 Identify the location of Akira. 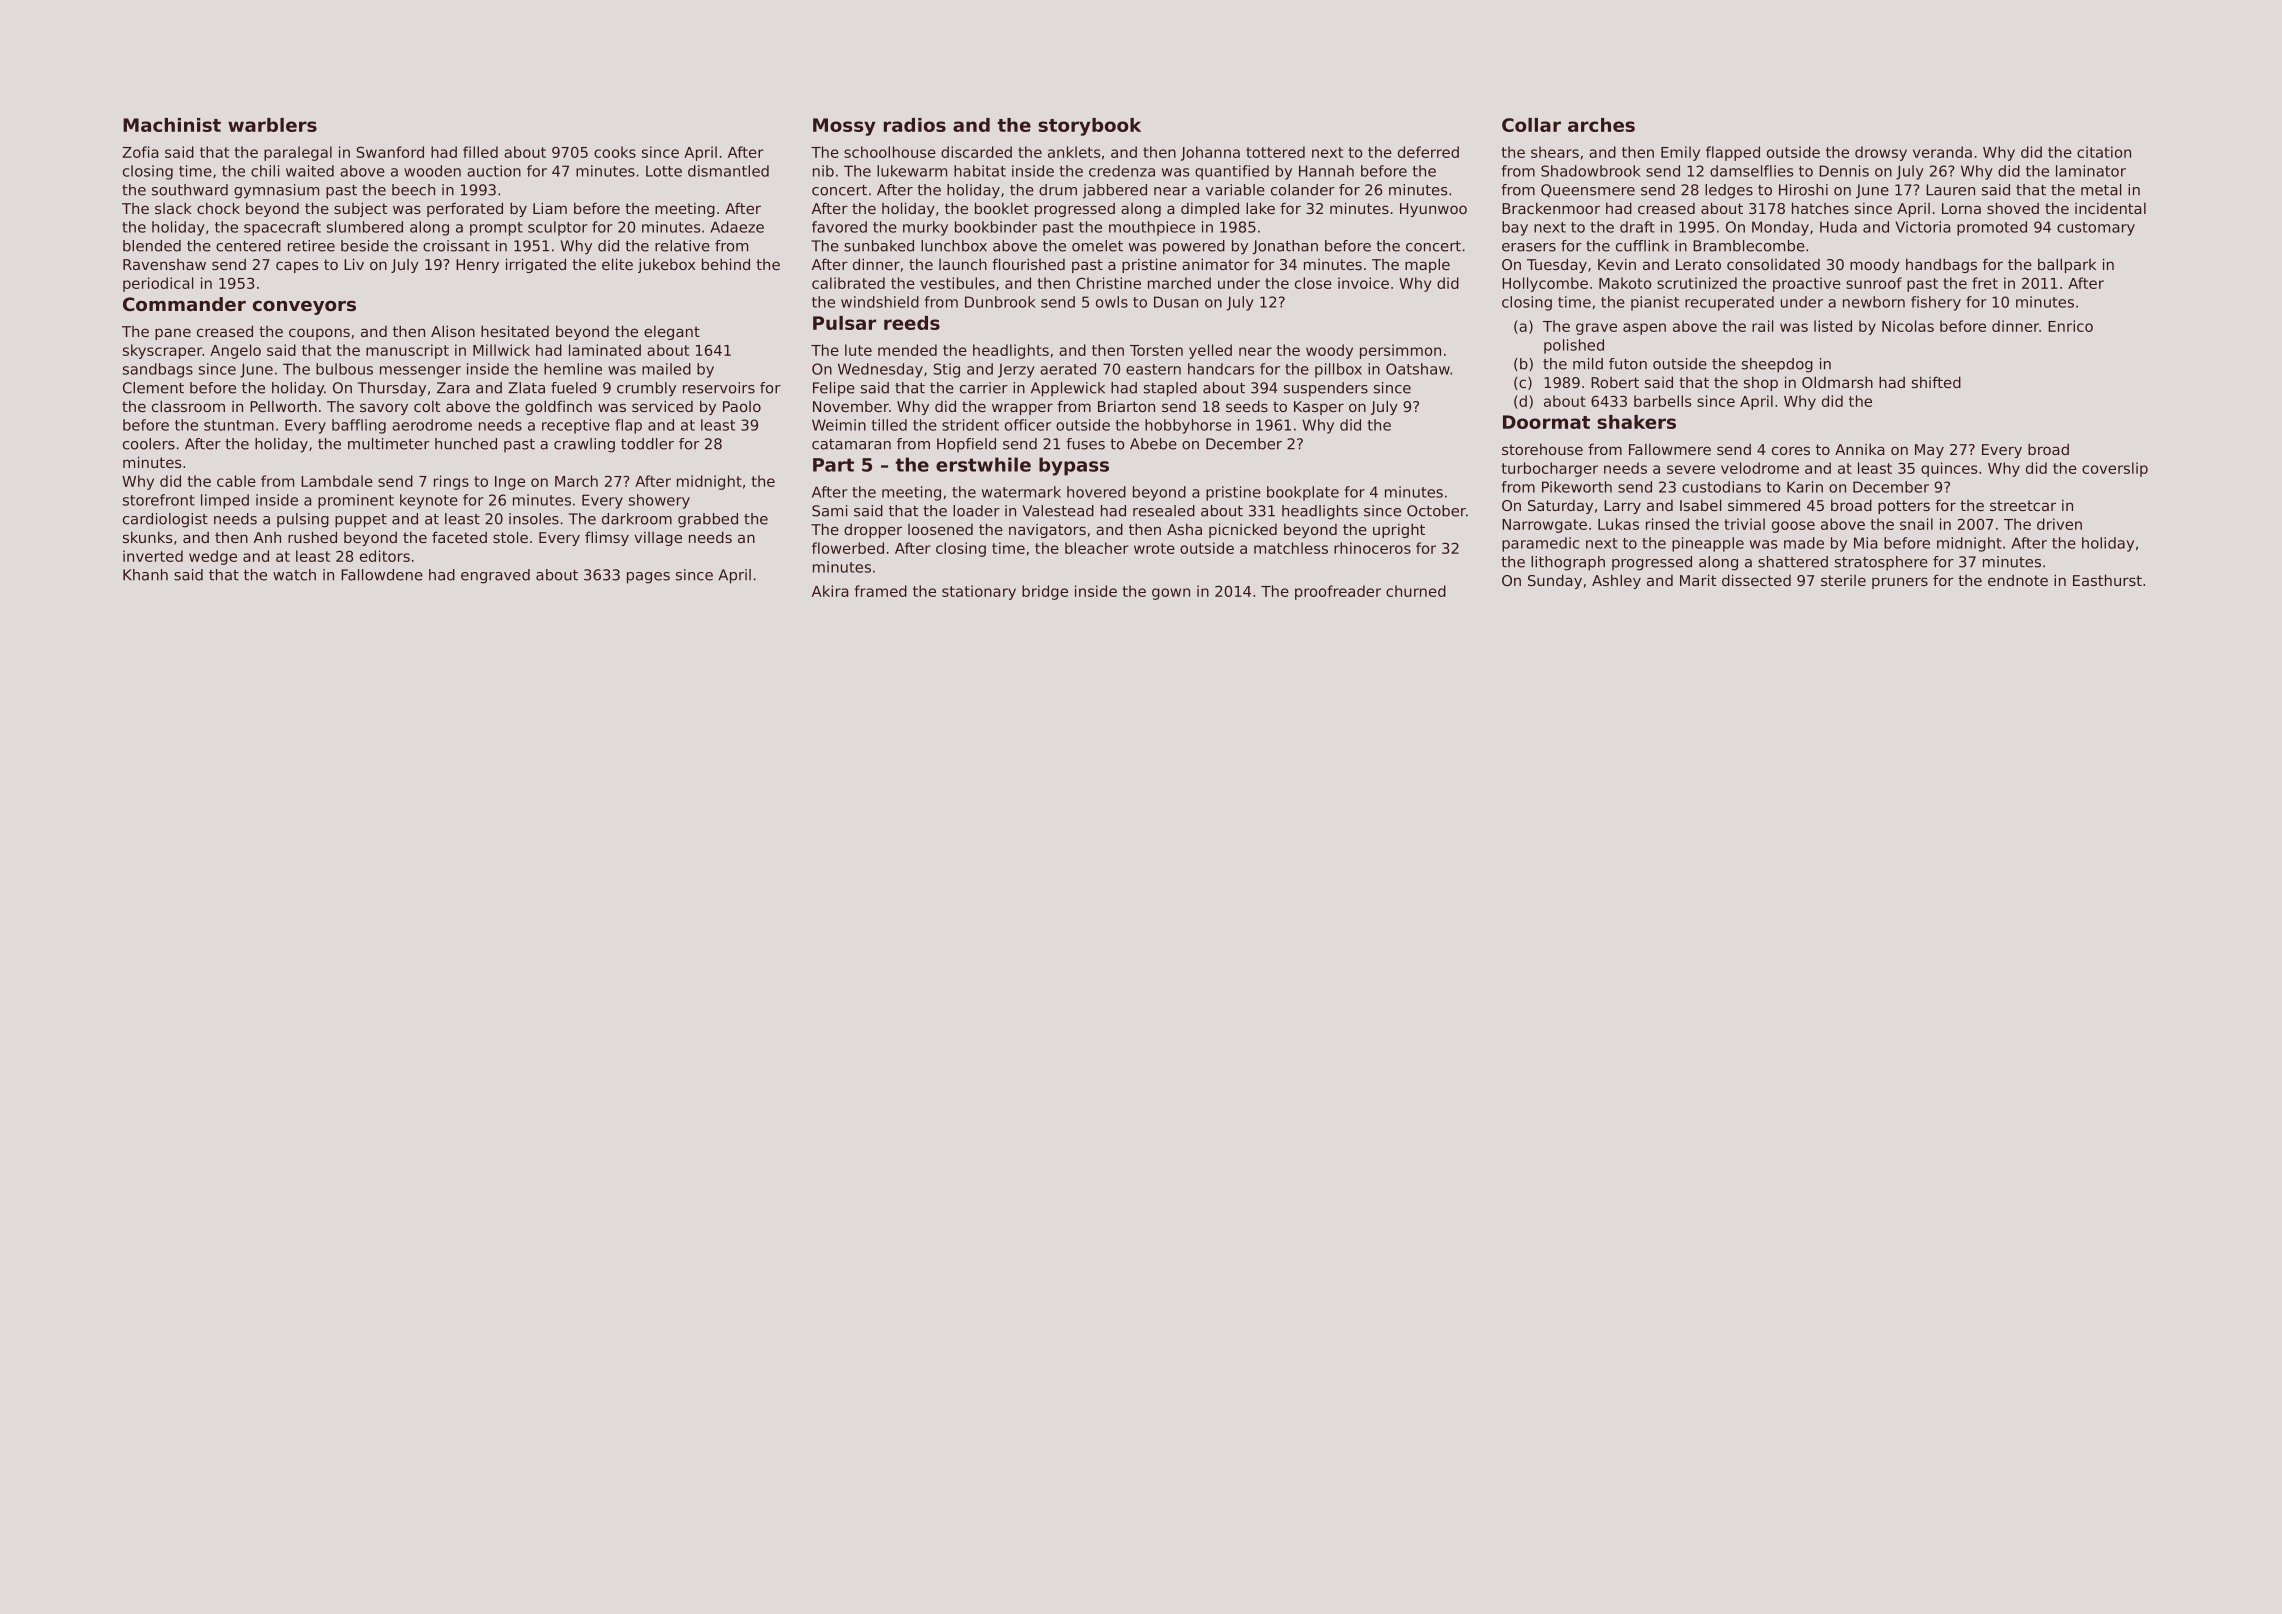
(830, 591).
